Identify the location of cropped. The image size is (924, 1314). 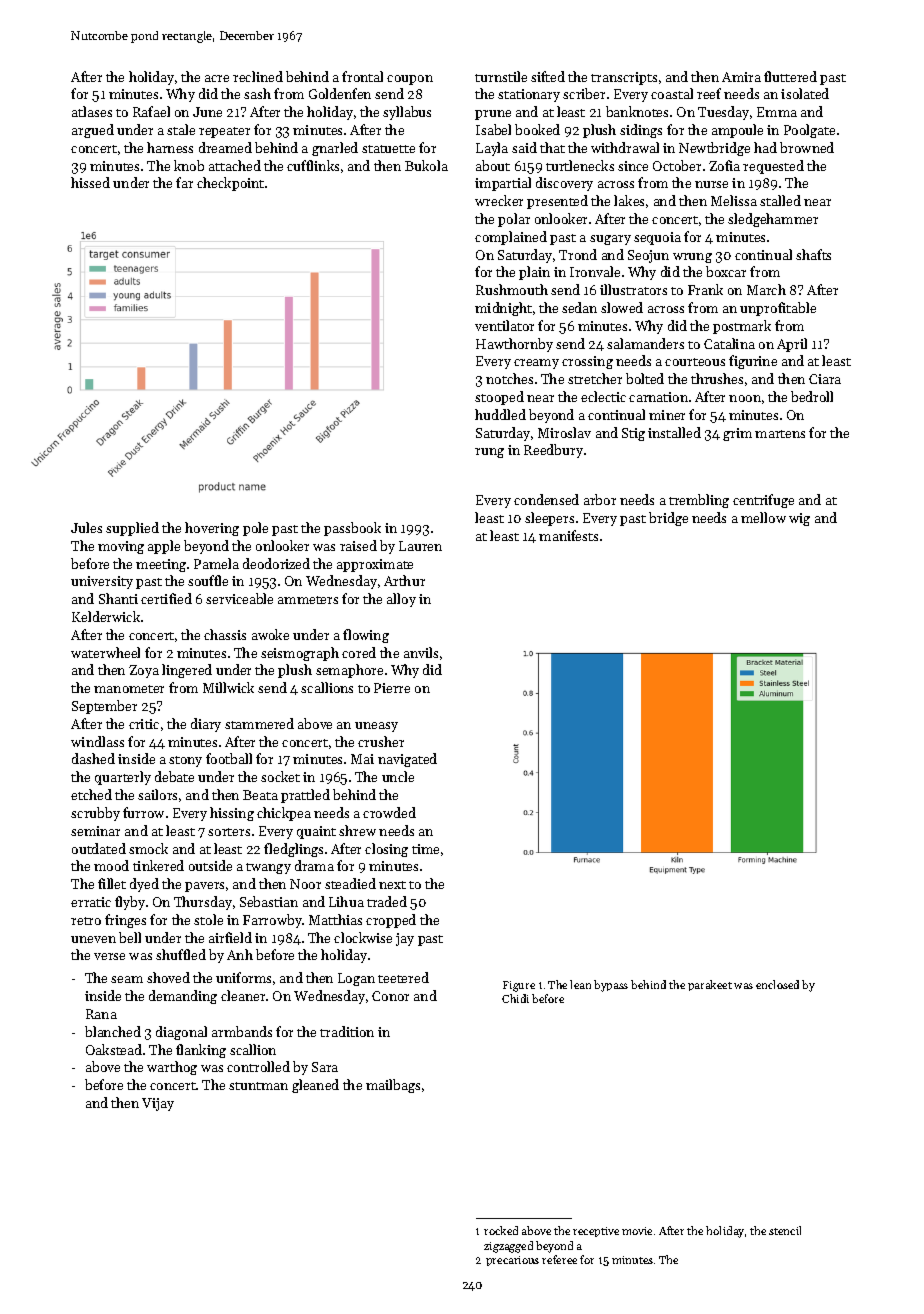
(391, 921).
